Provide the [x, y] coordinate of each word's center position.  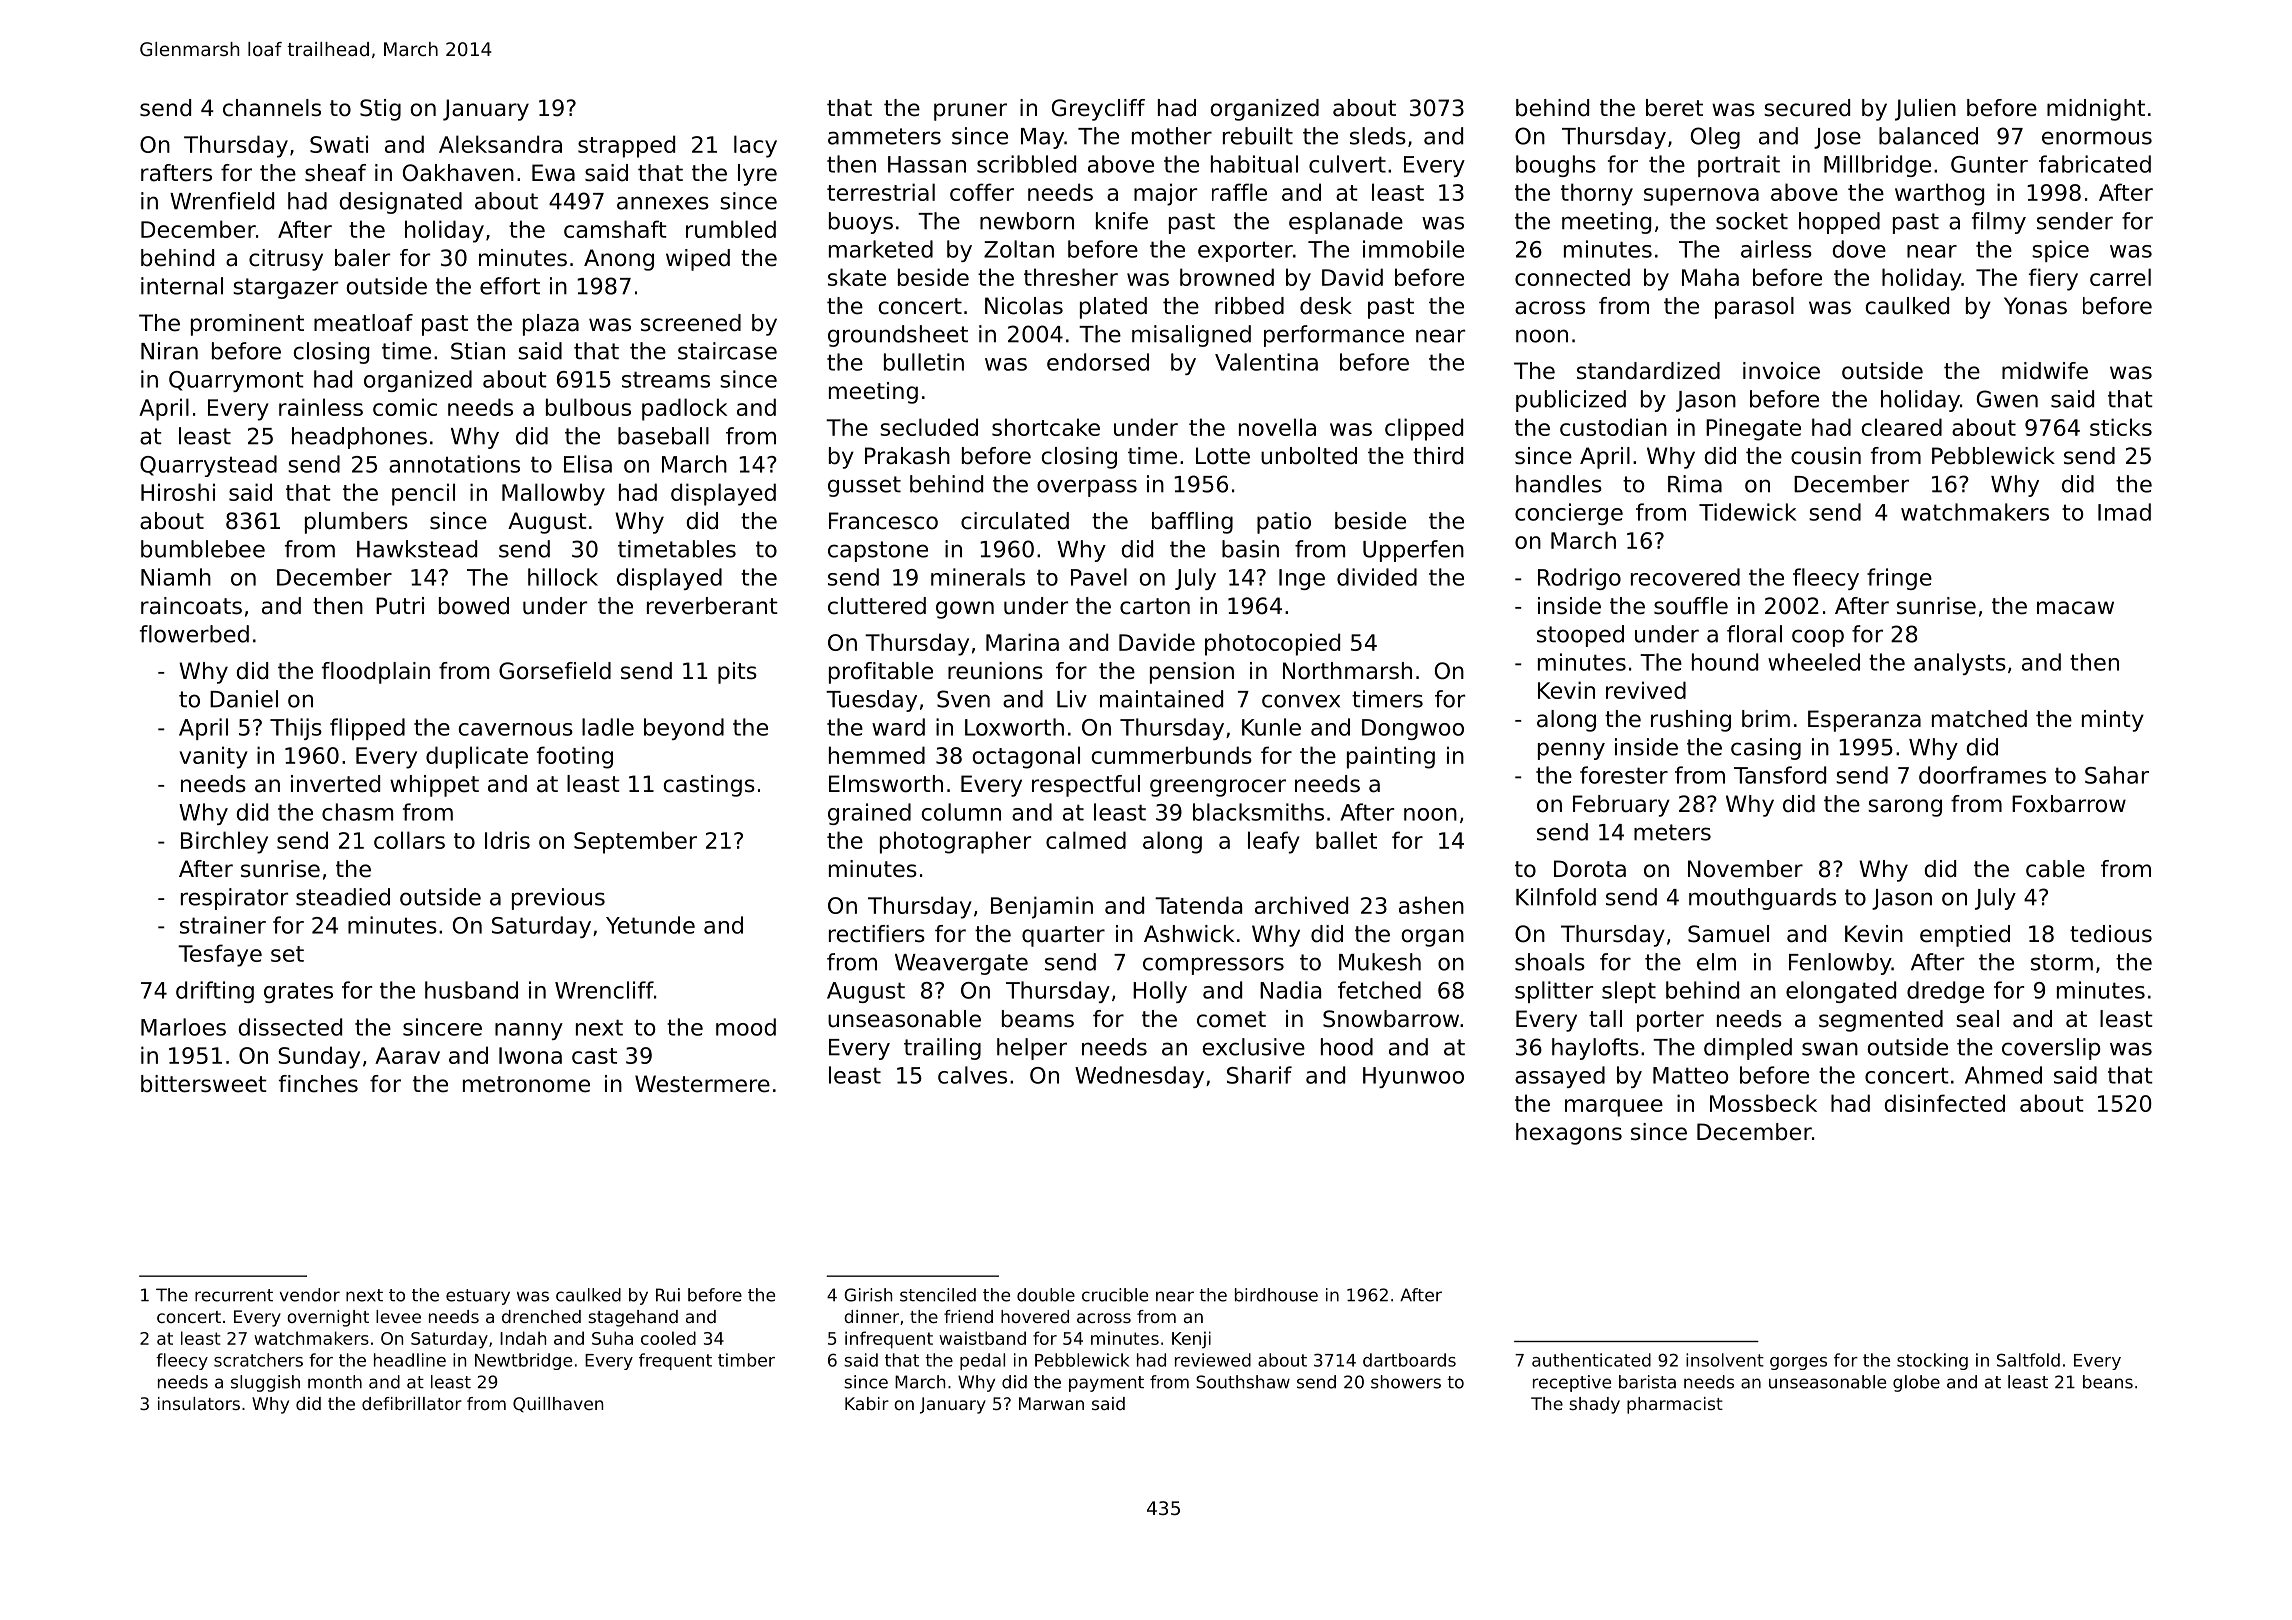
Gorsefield [555, 671]
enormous [2097, 138]
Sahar [2117, 775]
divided [1377, 577]
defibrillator [412, 1403]
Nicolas [1024, 306]
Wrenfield [222, 201]
